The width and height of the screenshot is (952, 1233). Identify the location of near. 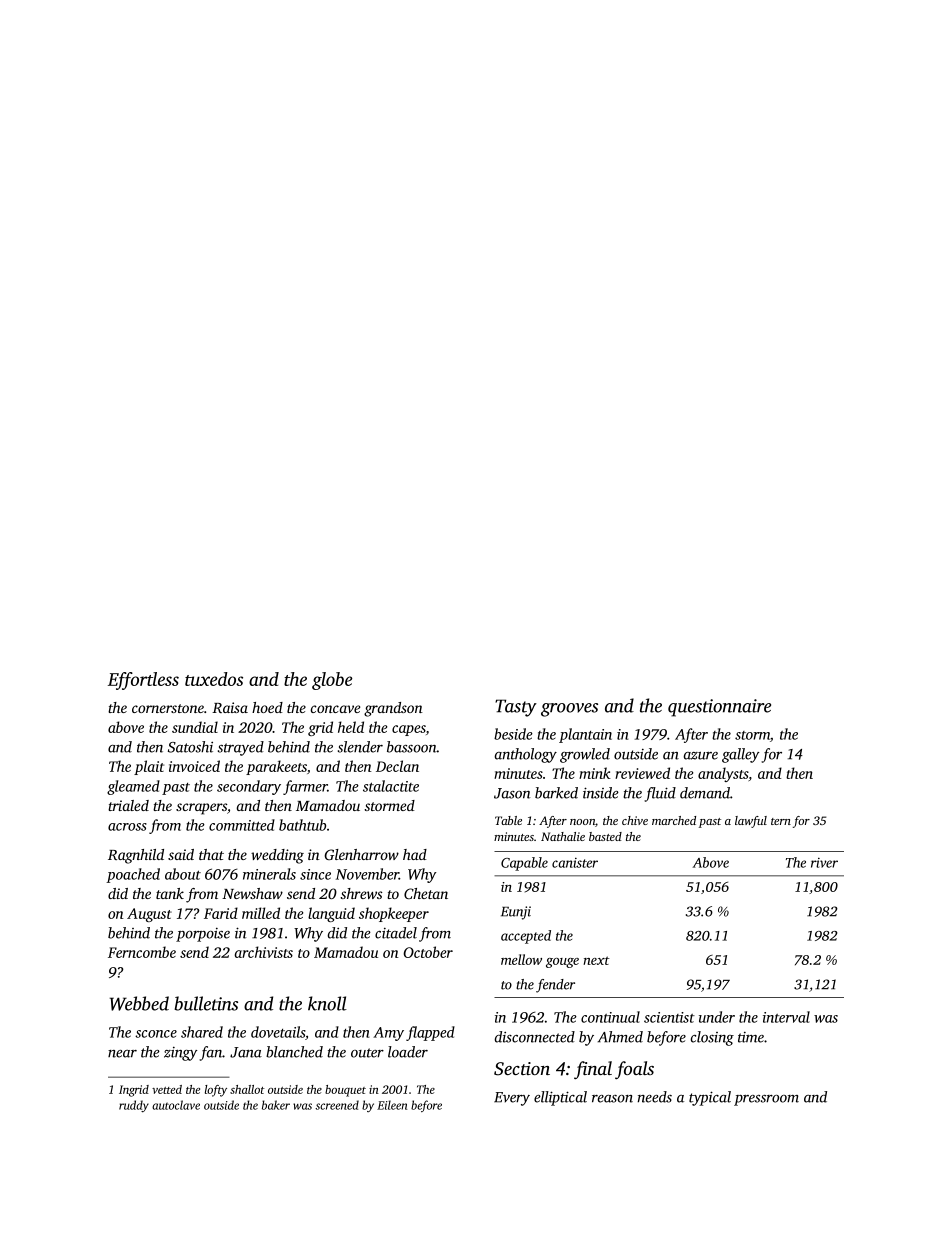
(122, 1054).
